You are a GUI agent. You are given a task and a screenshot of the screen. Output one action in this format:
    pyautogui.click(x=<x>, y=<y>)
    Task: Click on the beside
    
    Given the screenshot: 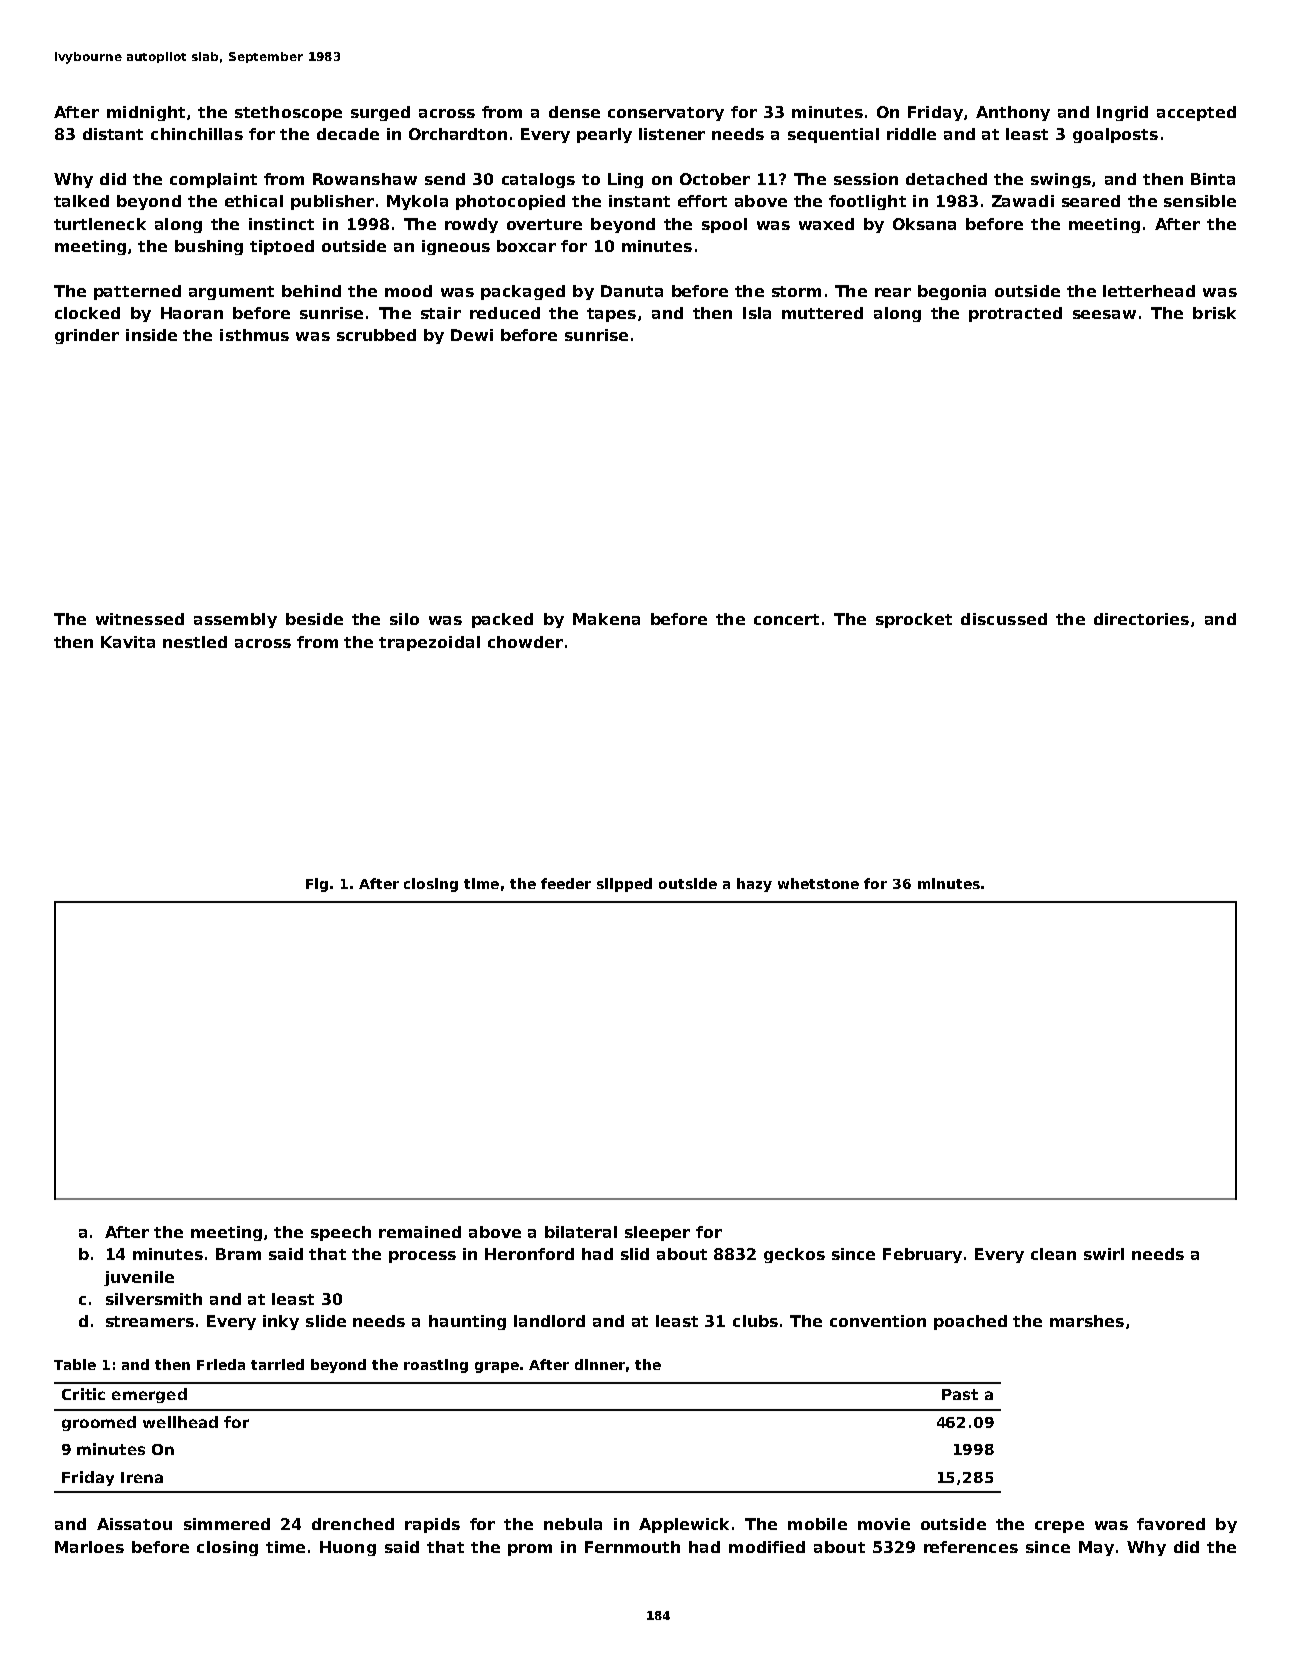 What is the action you would take?
    pyautogui.click(x=314, y=619)
